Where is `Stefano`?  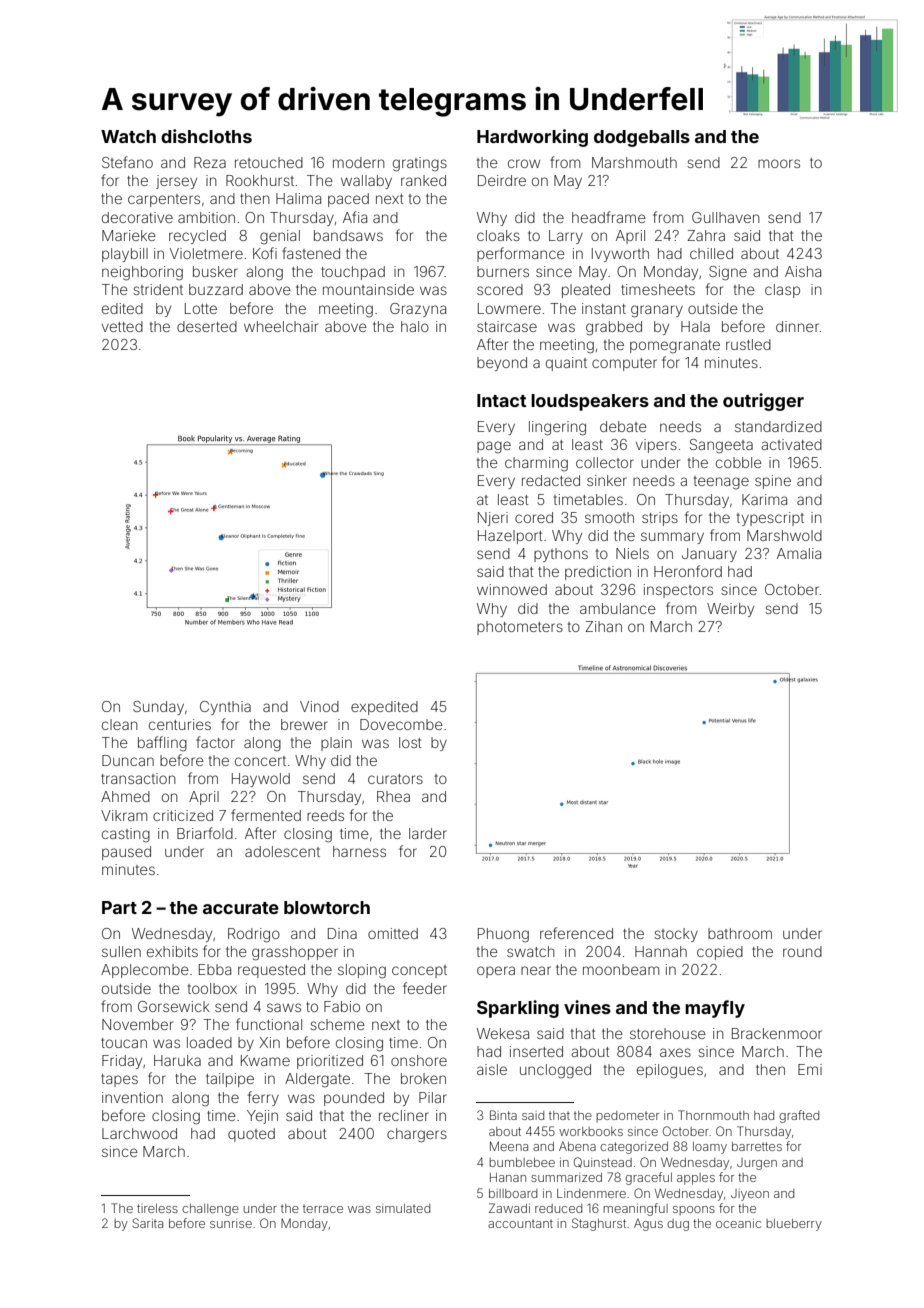 Stefano is located at coordinates (127, 162).
